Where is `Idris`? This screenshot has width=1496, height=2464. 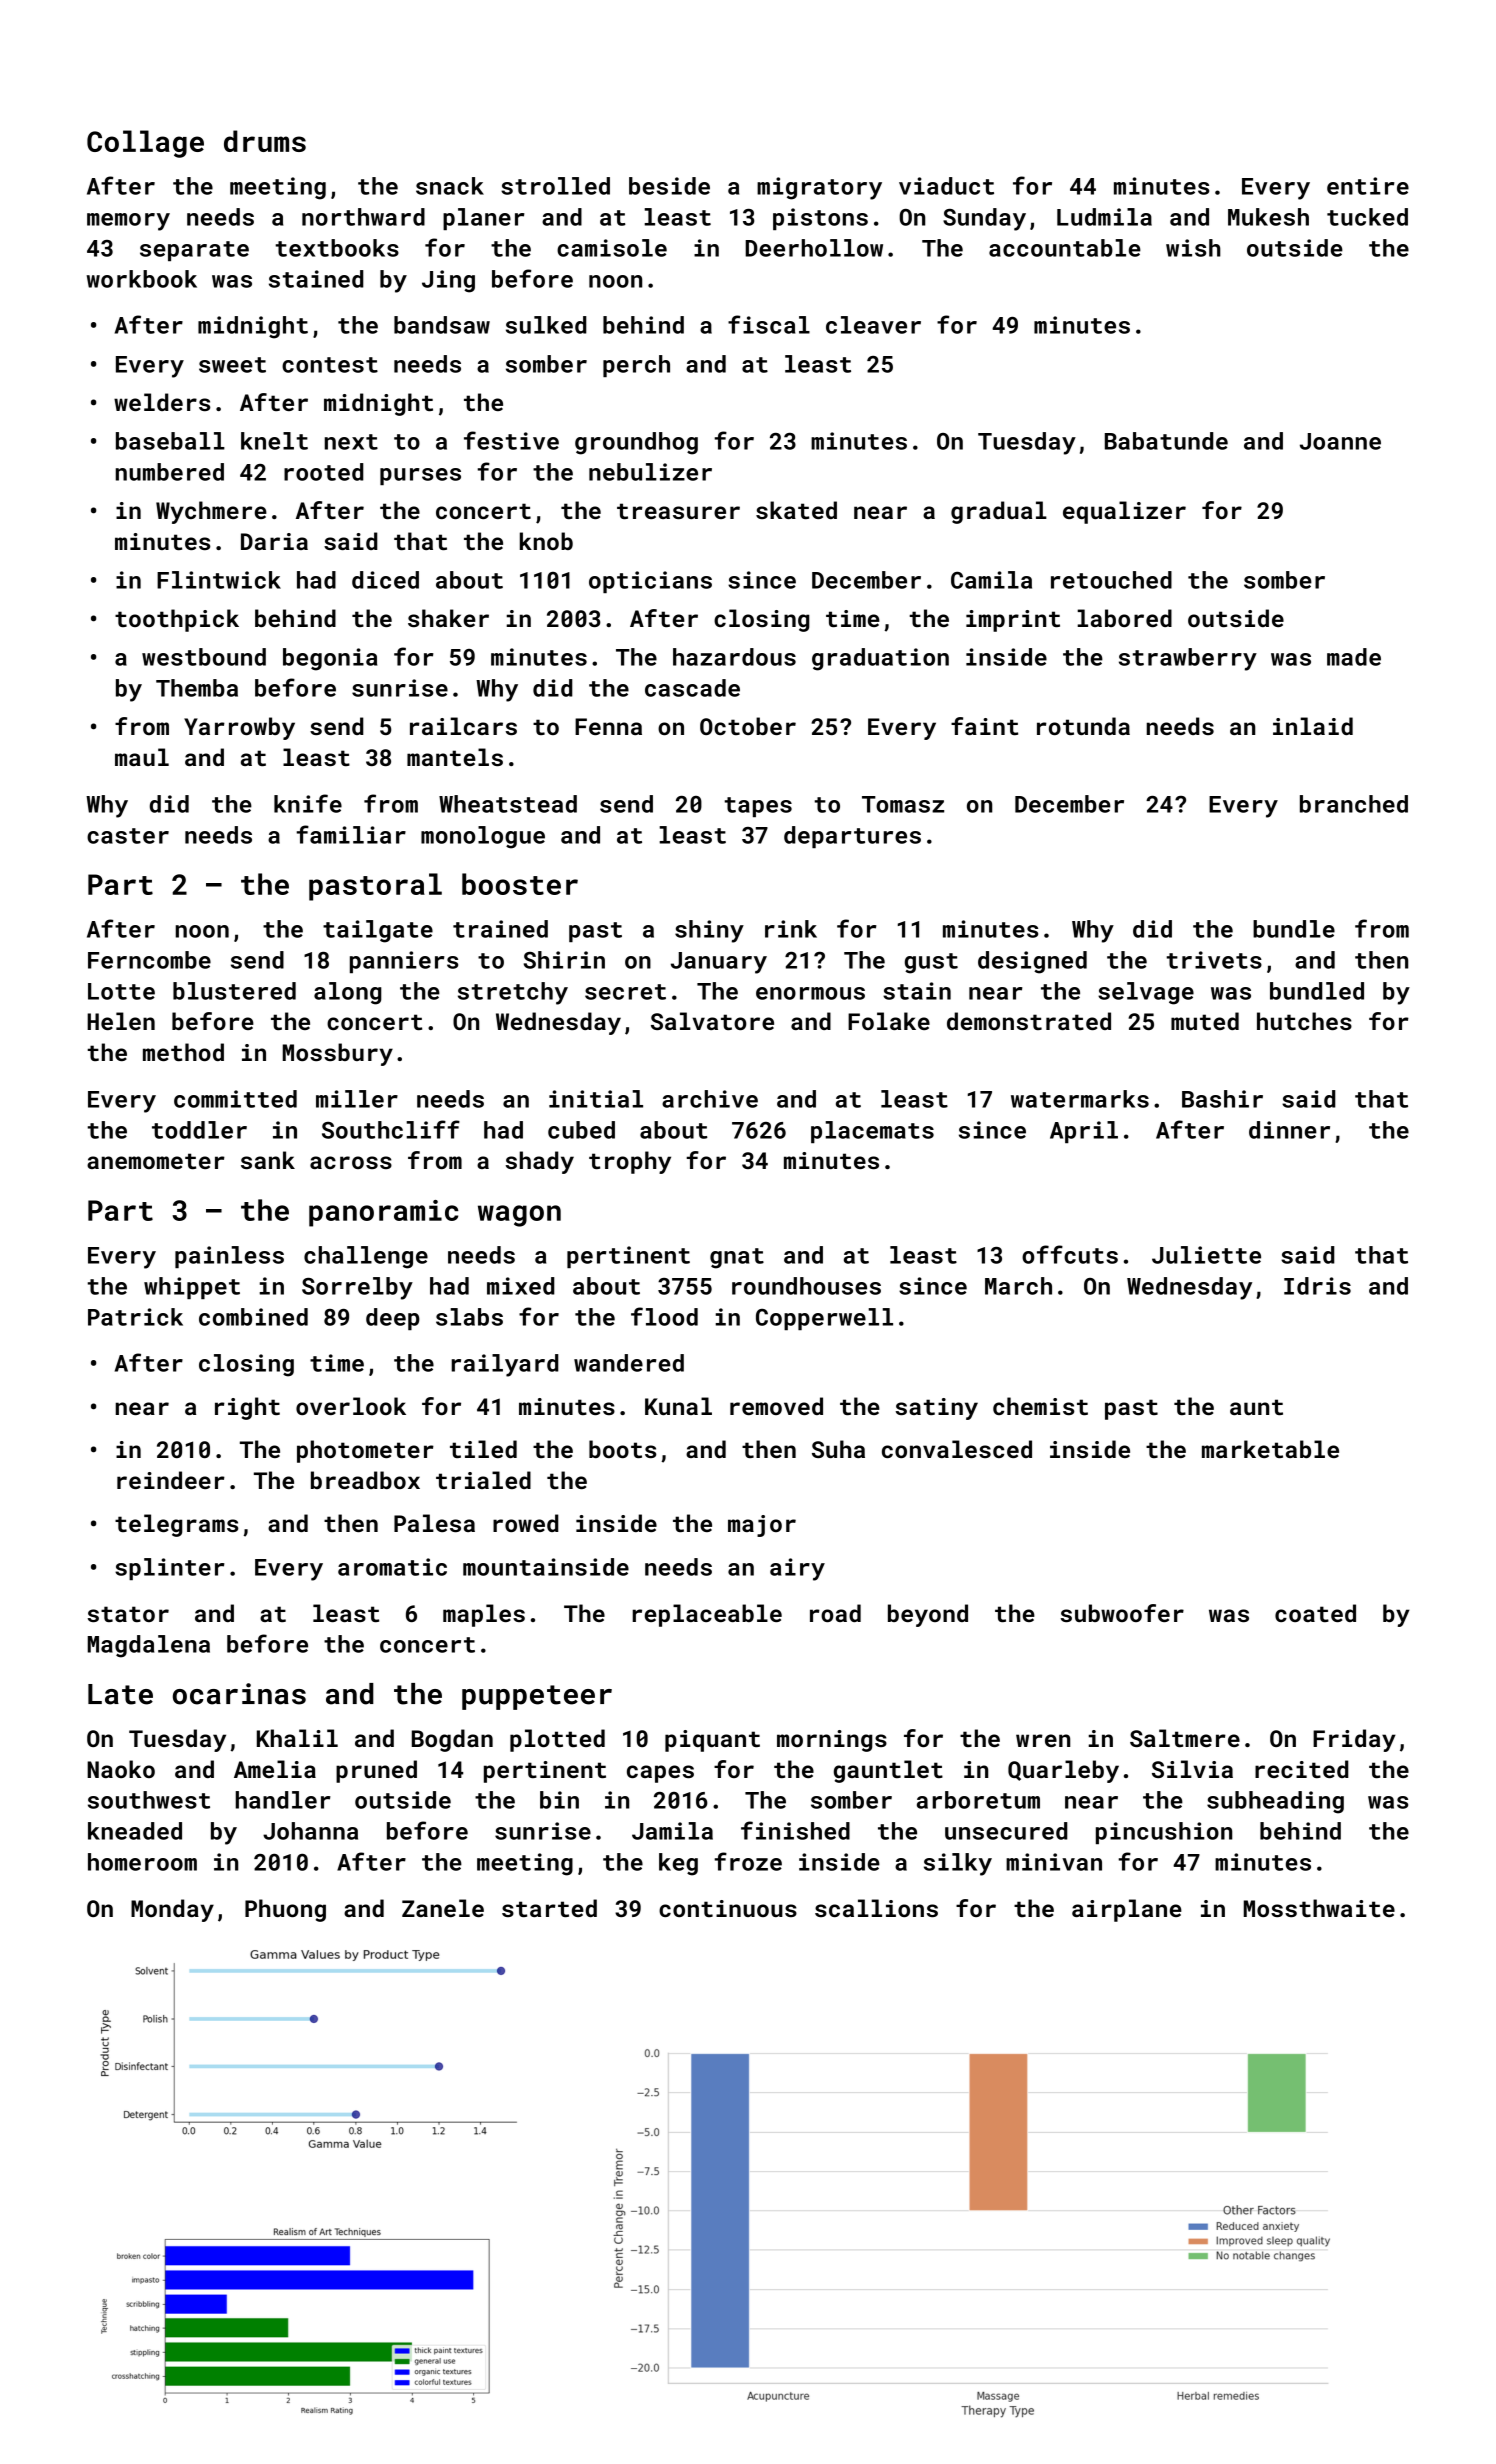
Idris is located at coordinates (1317, 1286).
